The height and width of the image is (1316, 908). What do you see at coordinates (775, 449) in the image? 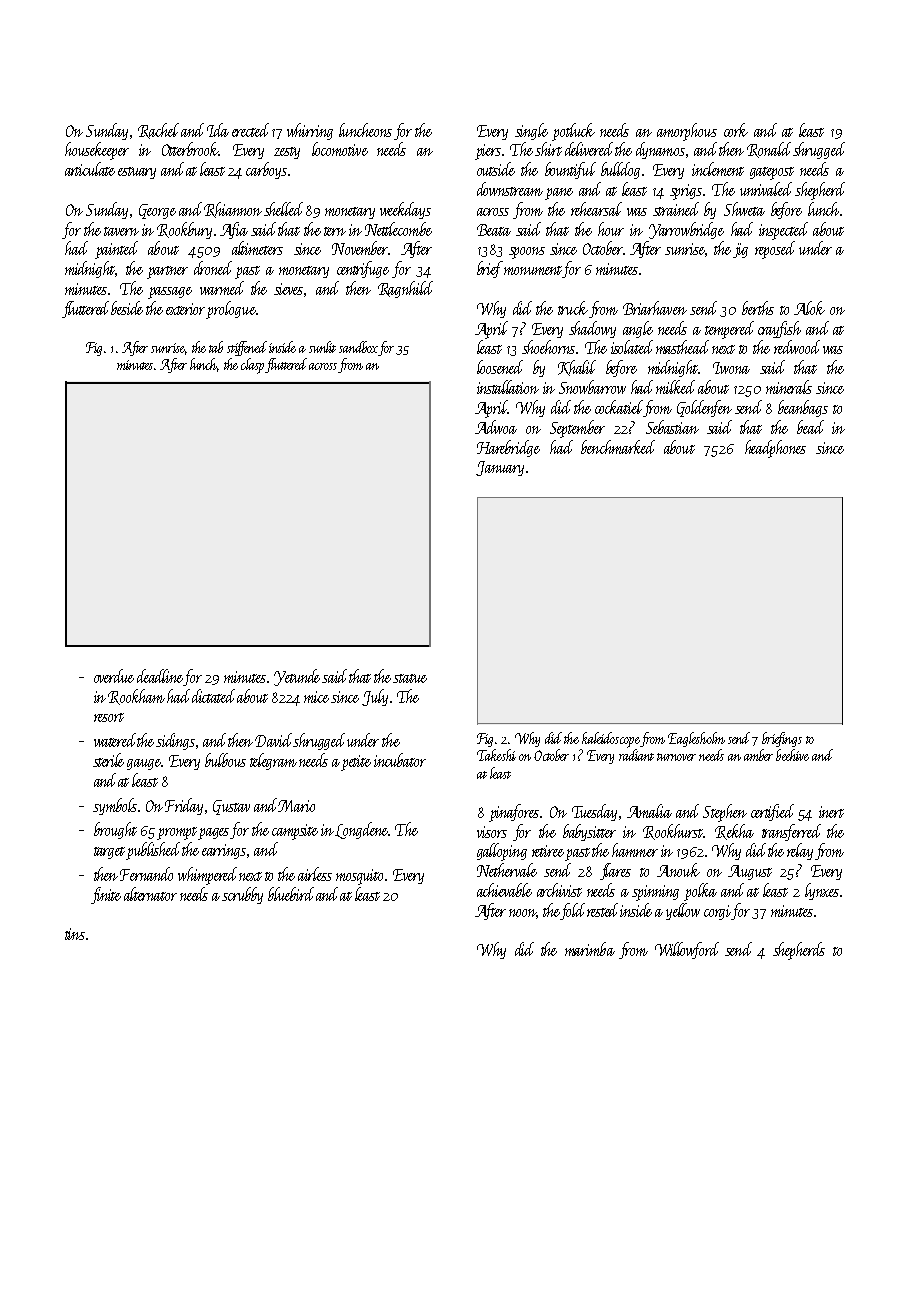
I see `headphones` at bounding box center [775, 449].
